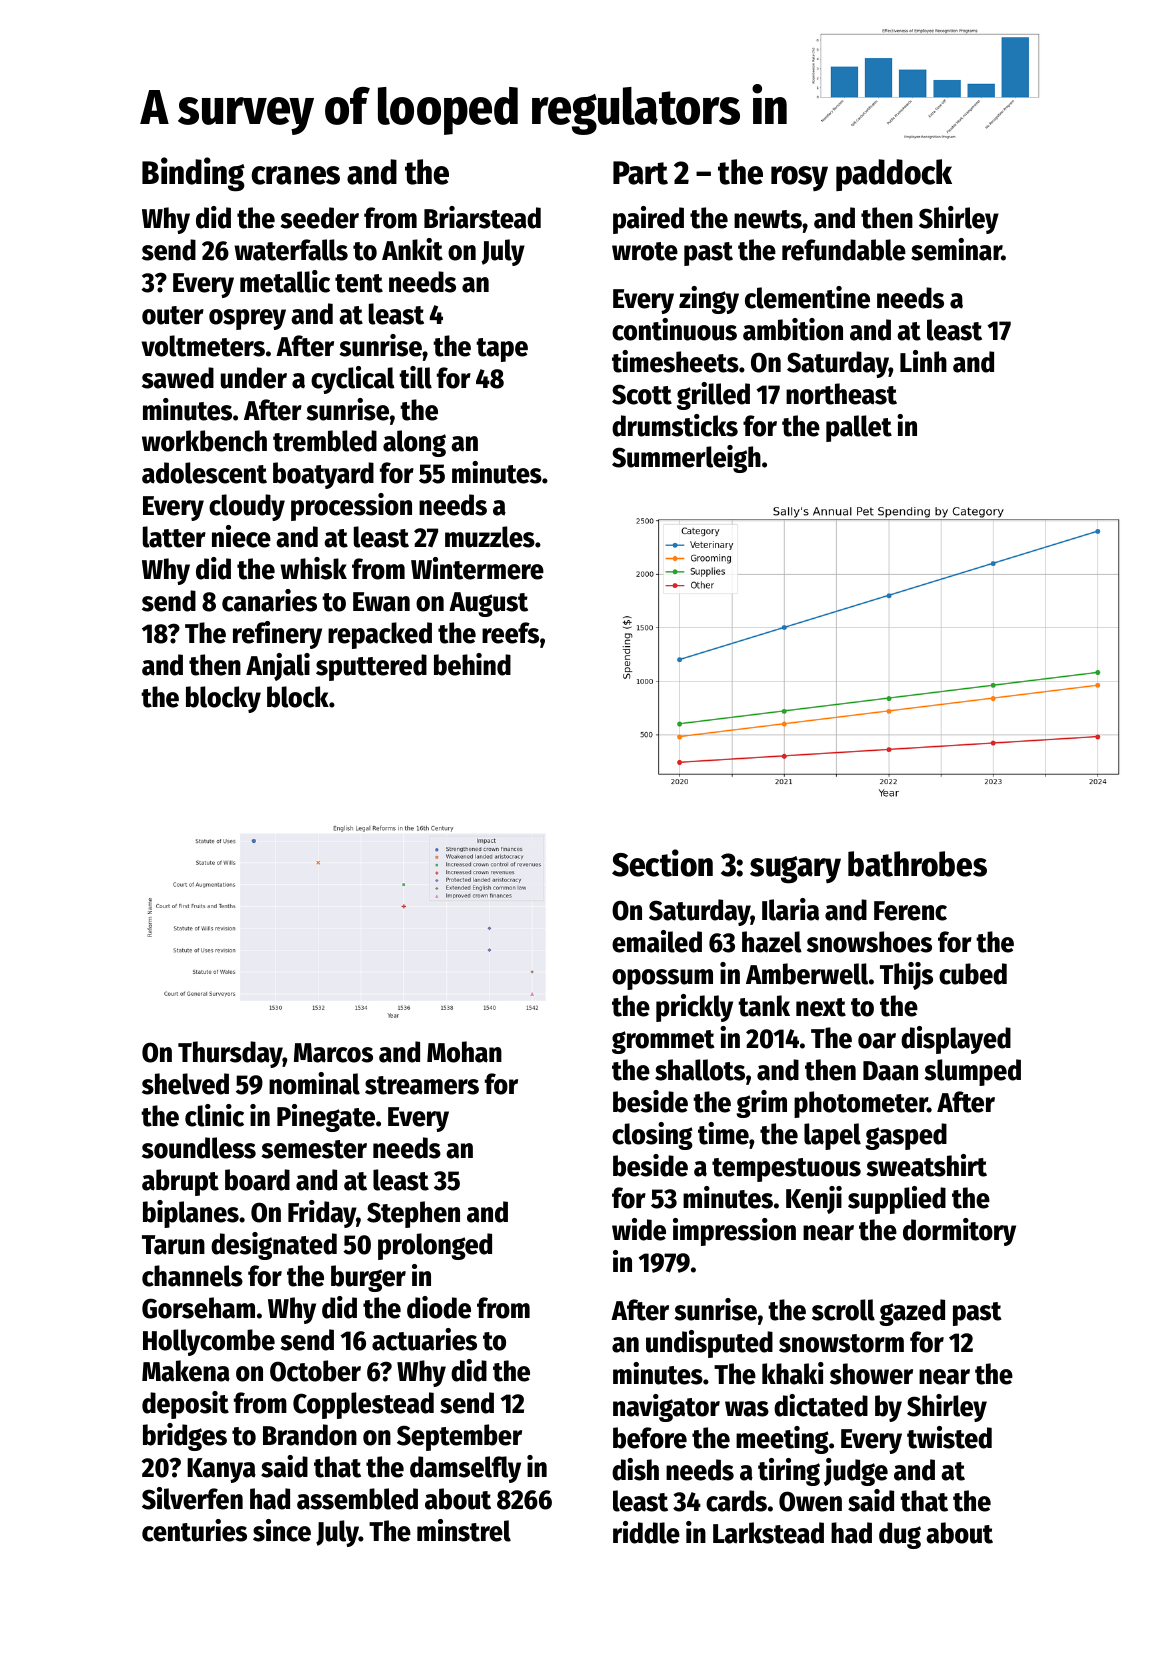 The height and width of the page is (1654, 1165). Describe the element at coordinates (700, 1070) in the page. I see `shallots` at that location.
